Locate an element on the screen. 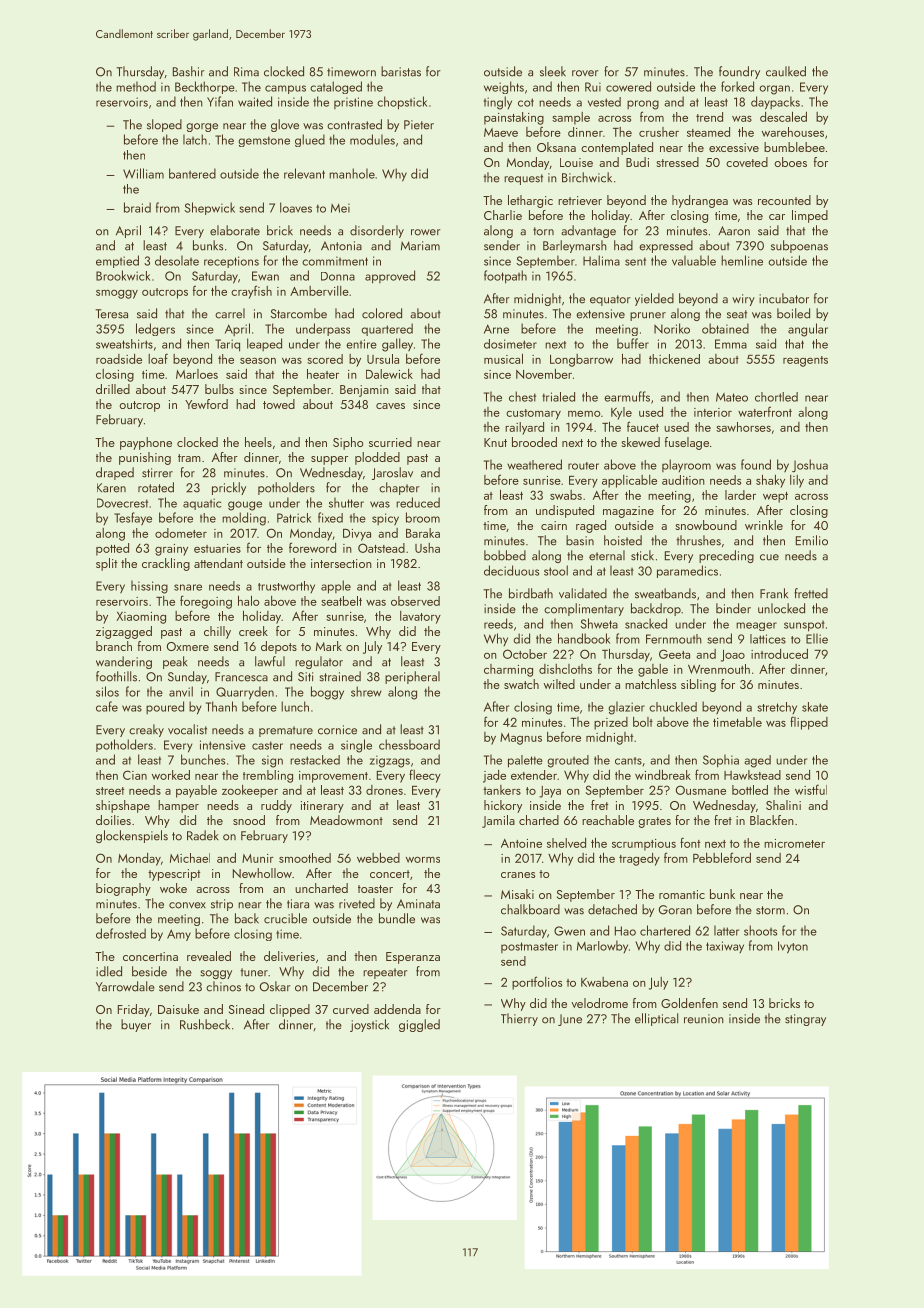 The width and height of the screenshot is (924, 1308). drones is located at coordinates (384, 790).
